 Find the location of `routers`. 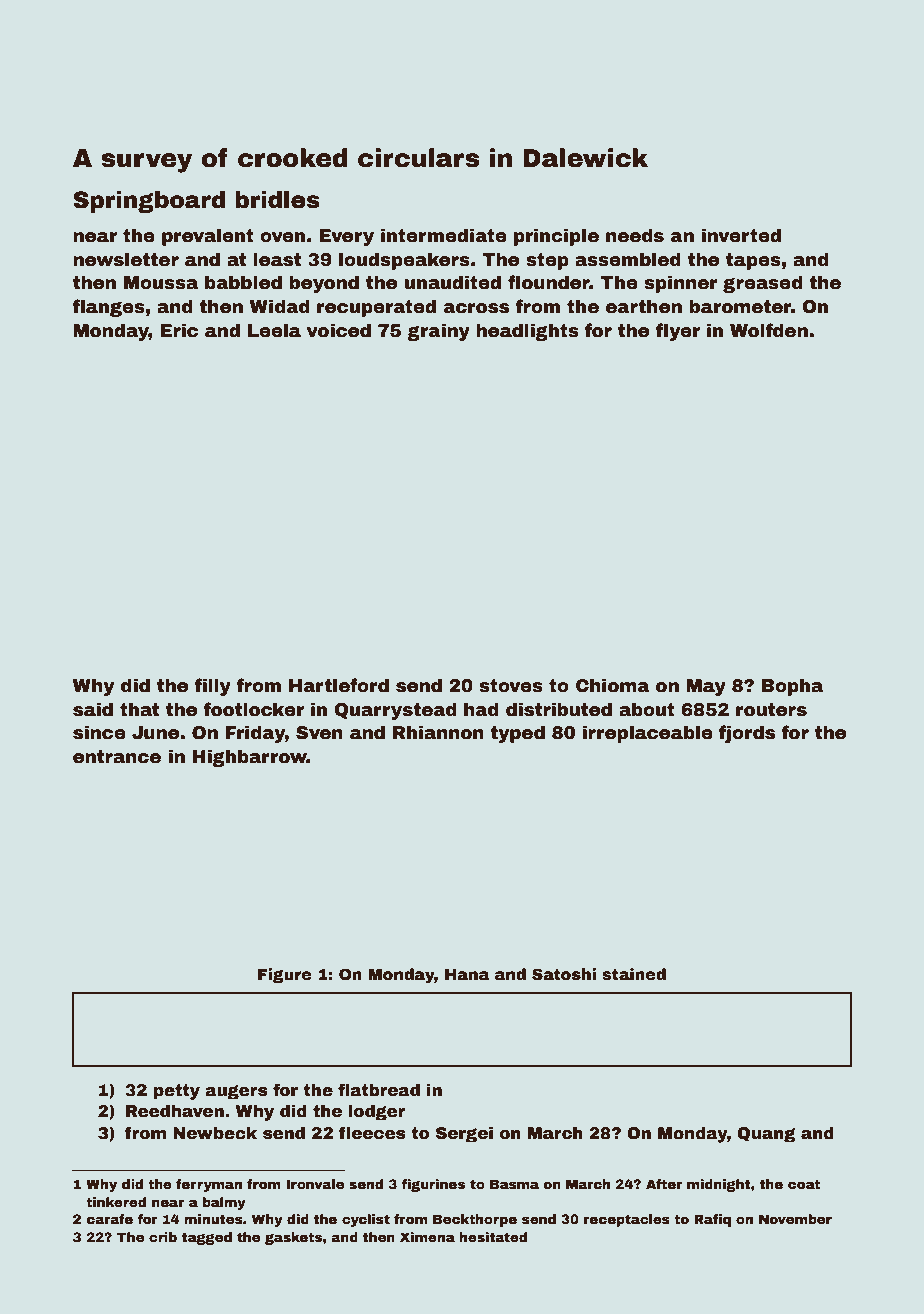

routers is located at coordinates (771, 710).
